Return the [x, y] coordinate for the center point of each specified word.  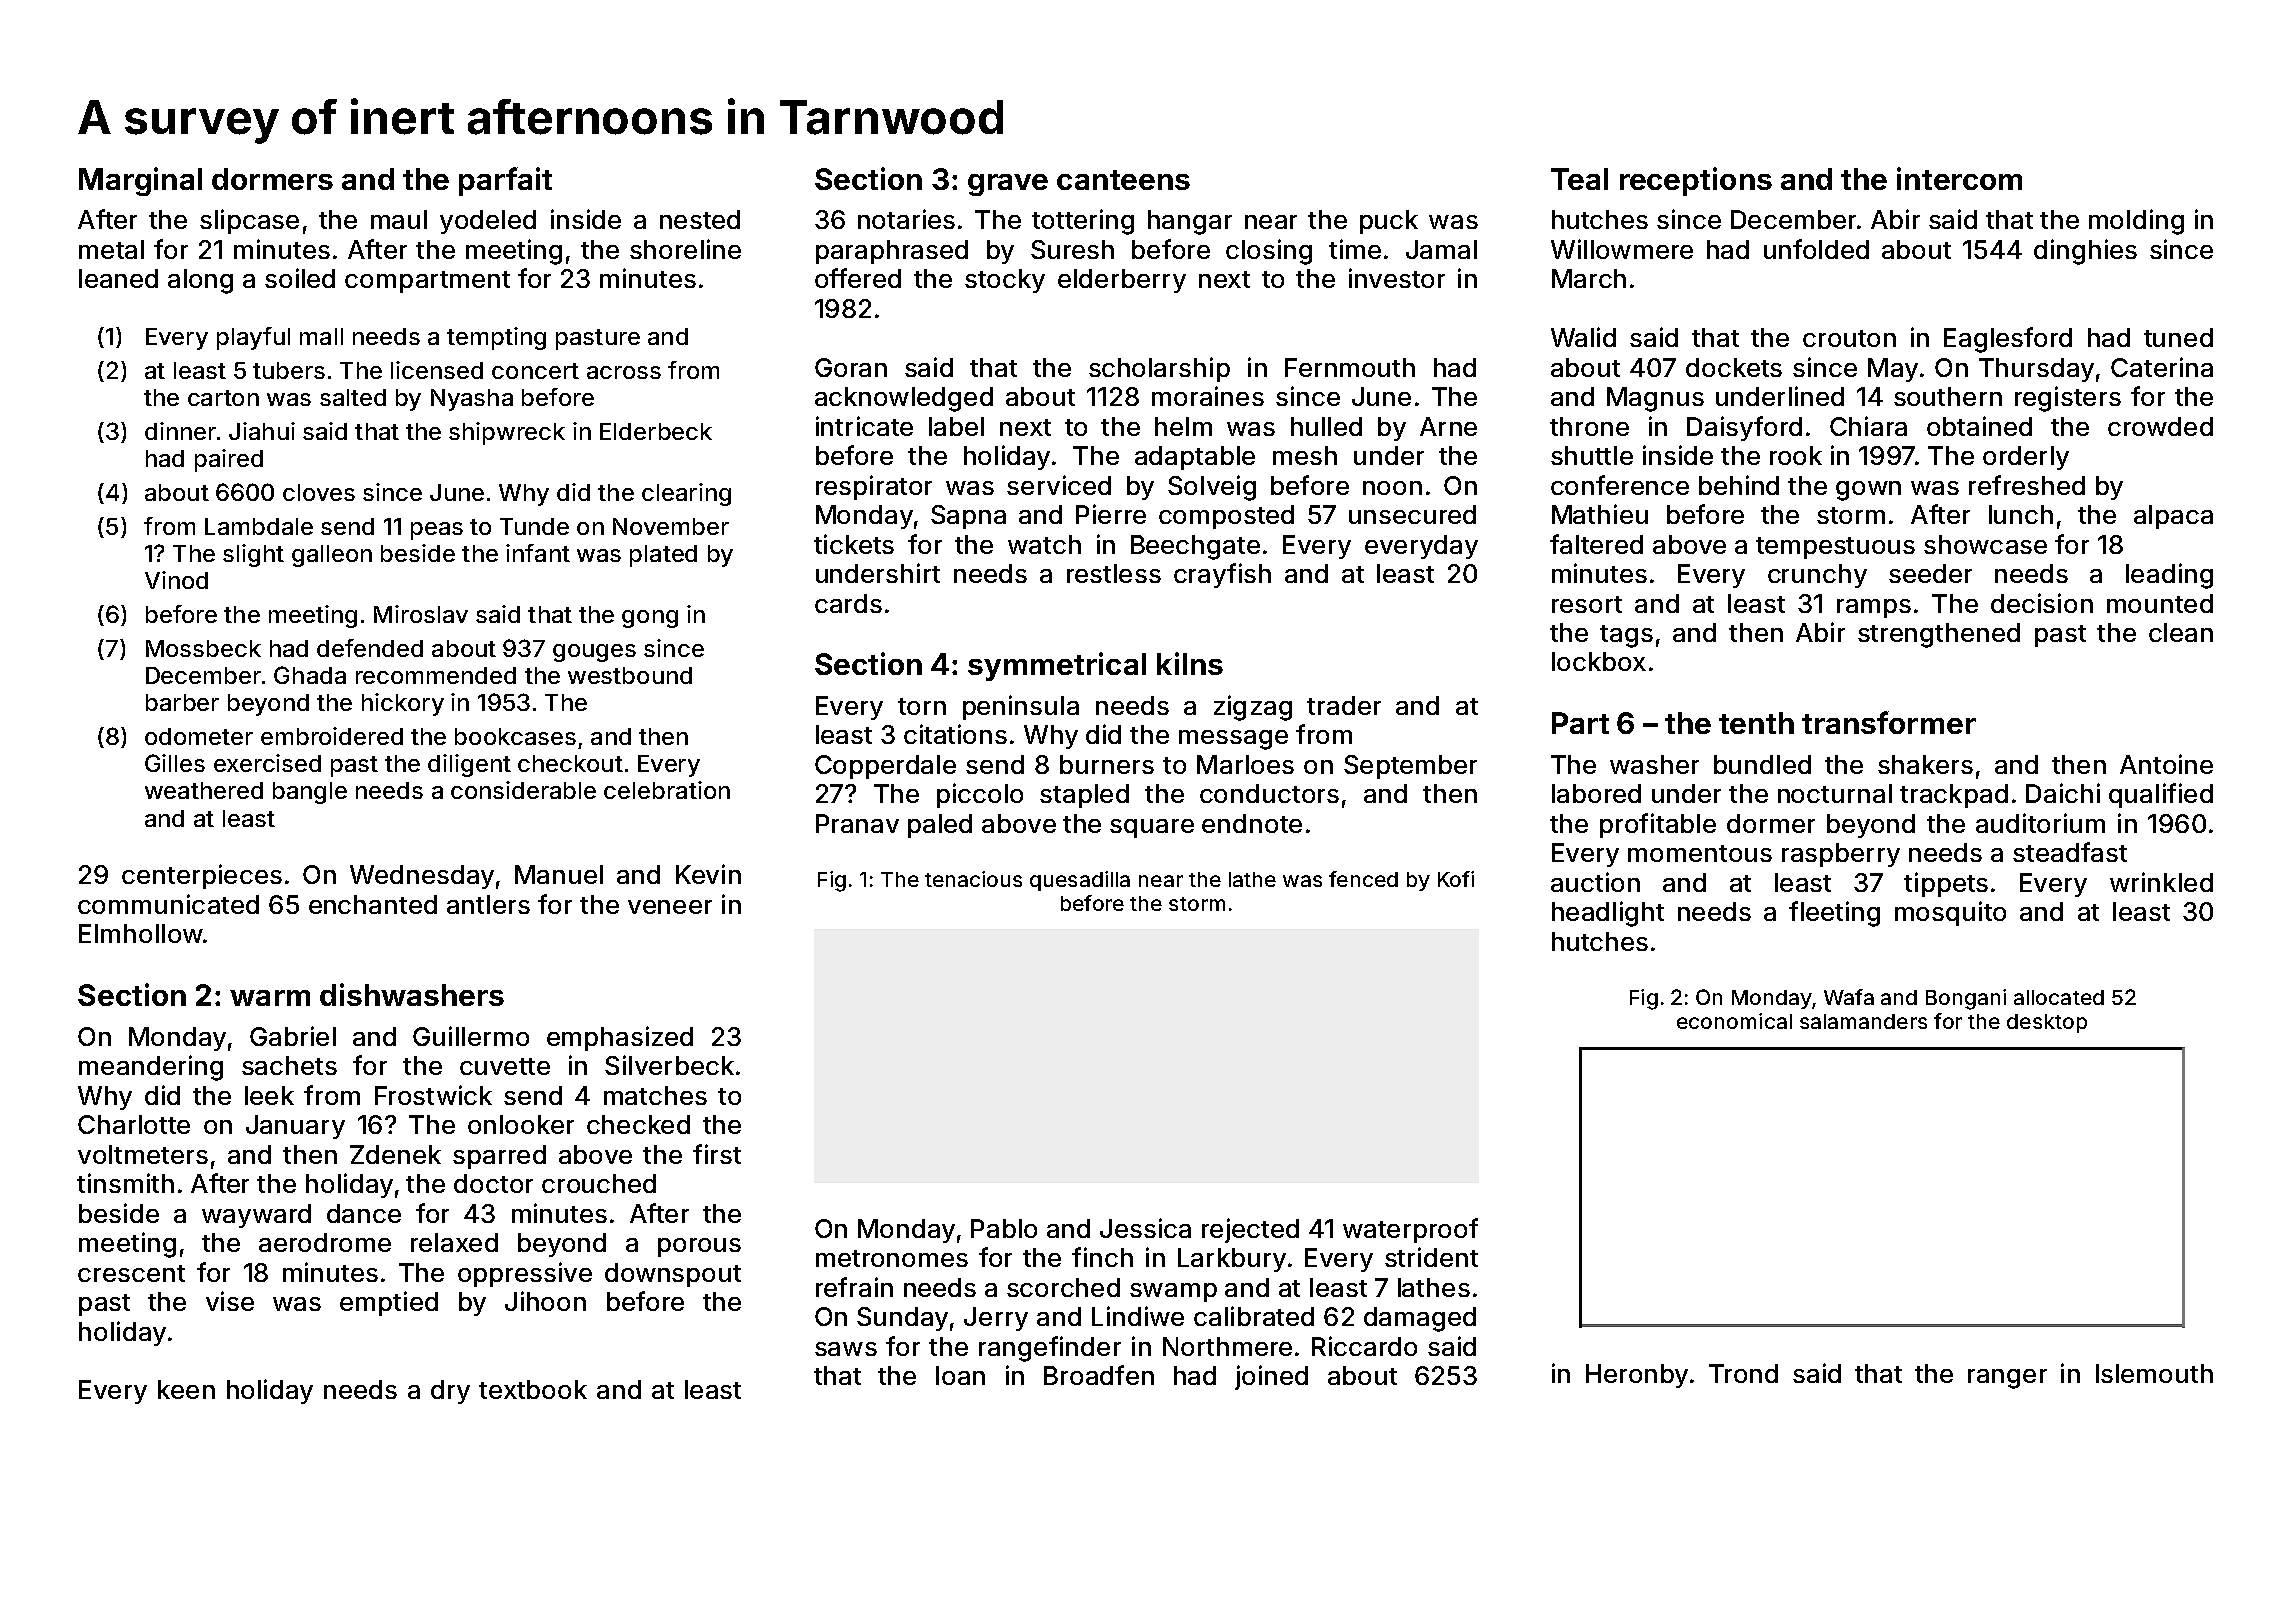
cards [848, 603]
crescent [131, 1273]
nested [700, 219]
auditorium [2040, 823]
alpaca [2173, 517]
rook [1796, 455]
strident [1431, 1257]
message [1233, 740]
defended [370, 648]
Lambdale [259, 526]
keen [186, 1389]
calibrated [1254, 1316]
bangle [310, 793]
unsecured [1412, 514]
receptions [1696, 181]
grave [1008, 185]
